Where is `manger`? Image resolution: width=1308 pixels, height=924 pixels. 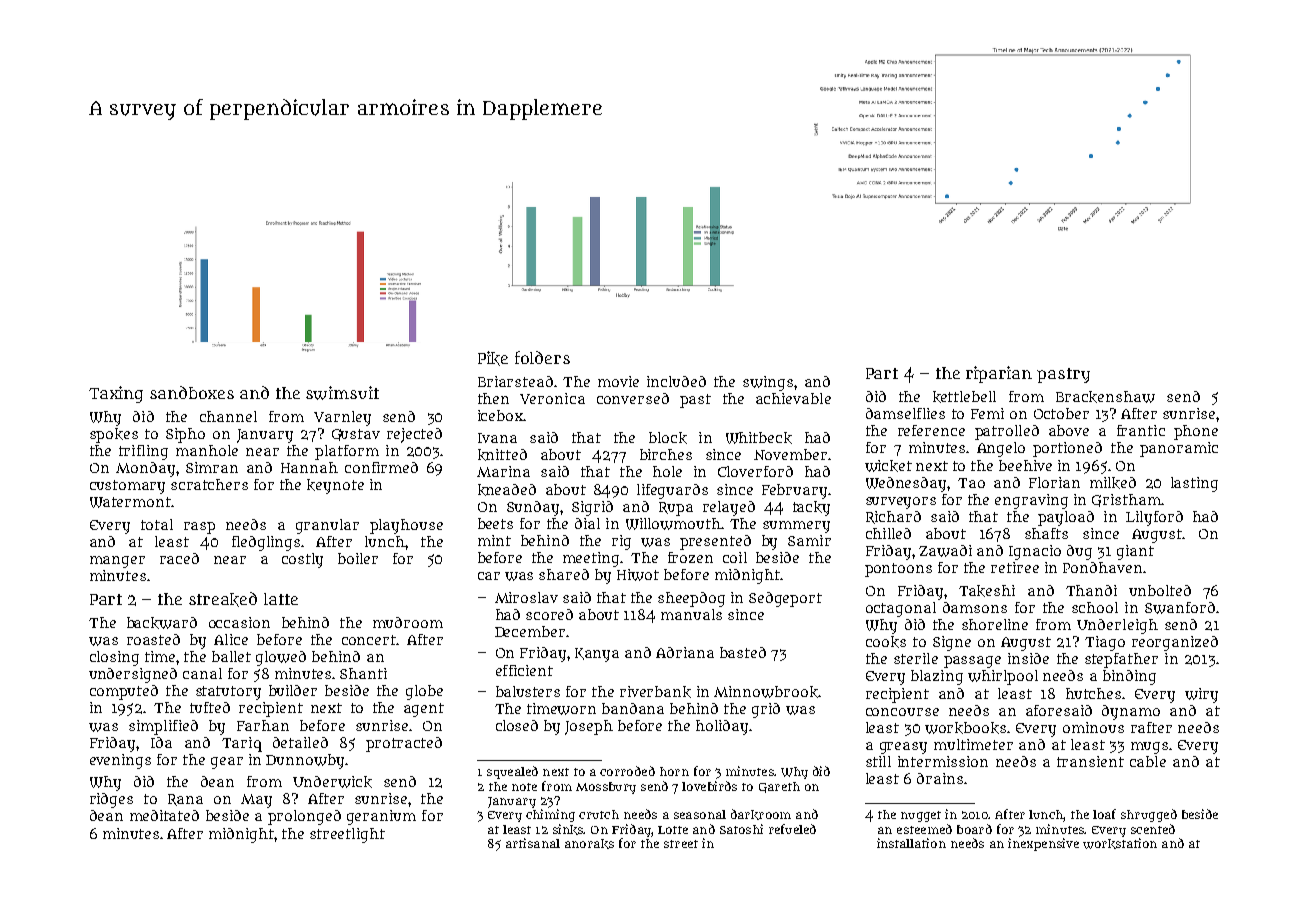
manger is located at coordinates (117, 562).
